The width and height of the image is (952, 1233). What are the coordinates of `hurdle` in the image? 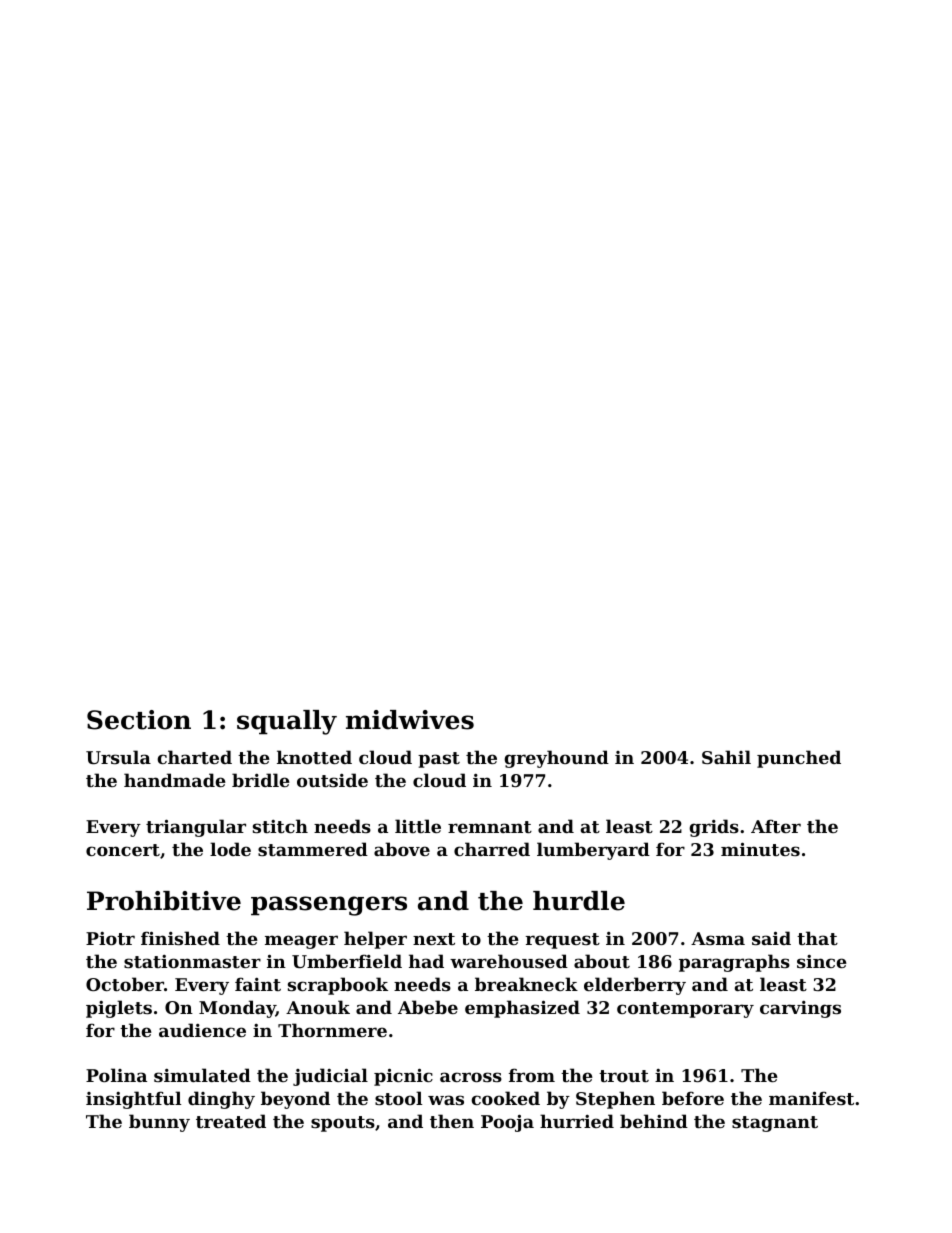 It's located at (579, 901).
